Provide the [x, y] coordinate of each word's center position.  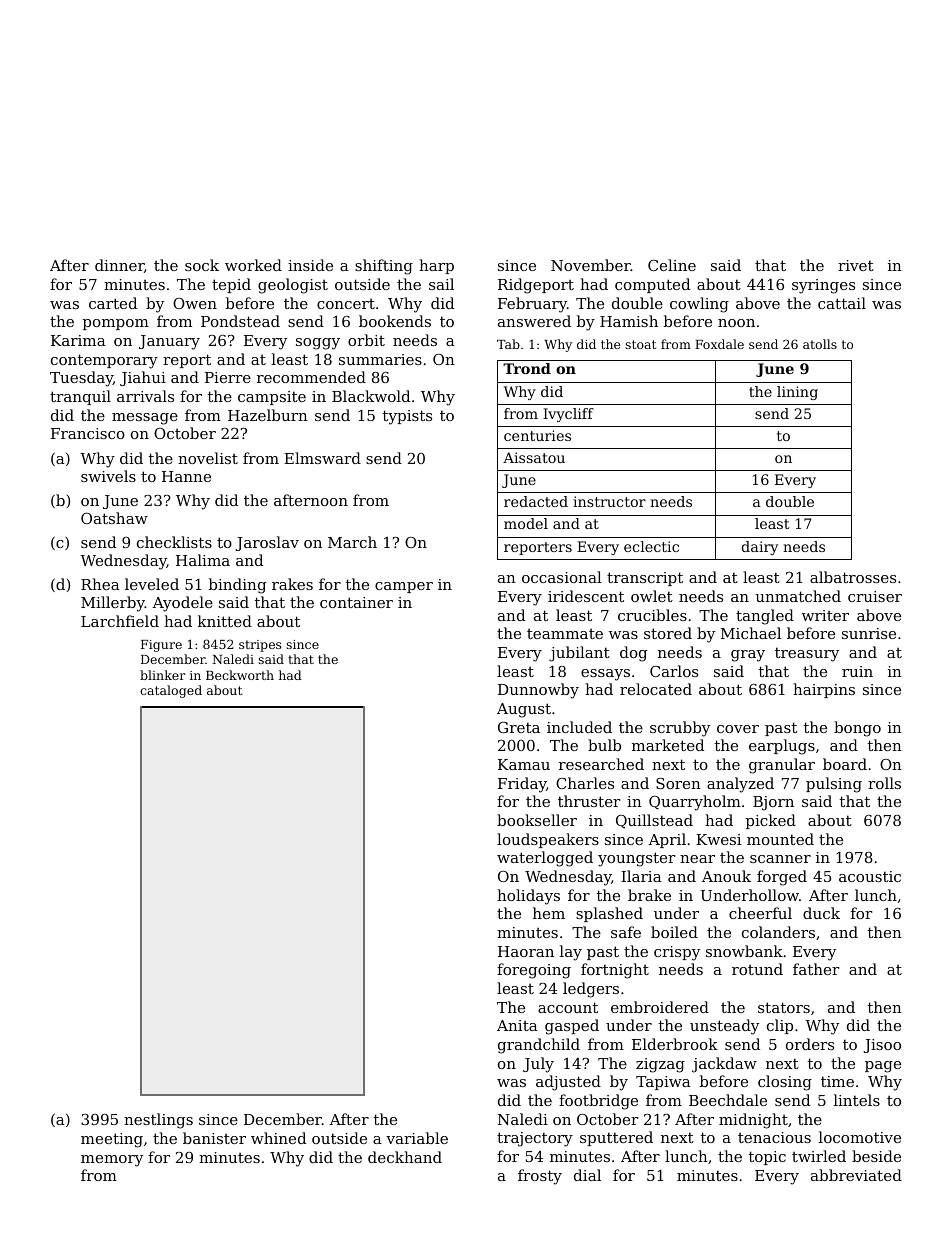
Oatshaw [114, 518]
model [526, 523]
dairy [760, 548]
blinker [163, 675]
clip [780, 1026]
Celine [672, 265]
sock [202, 265]
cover [738, 729]
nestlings [158, 1121]
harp [436, 266]
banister [214, 1138]
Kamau [524, 764]
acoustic [870, 876]
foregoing [534, 971]
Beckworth [240, 675]
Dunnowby [538, 691]
